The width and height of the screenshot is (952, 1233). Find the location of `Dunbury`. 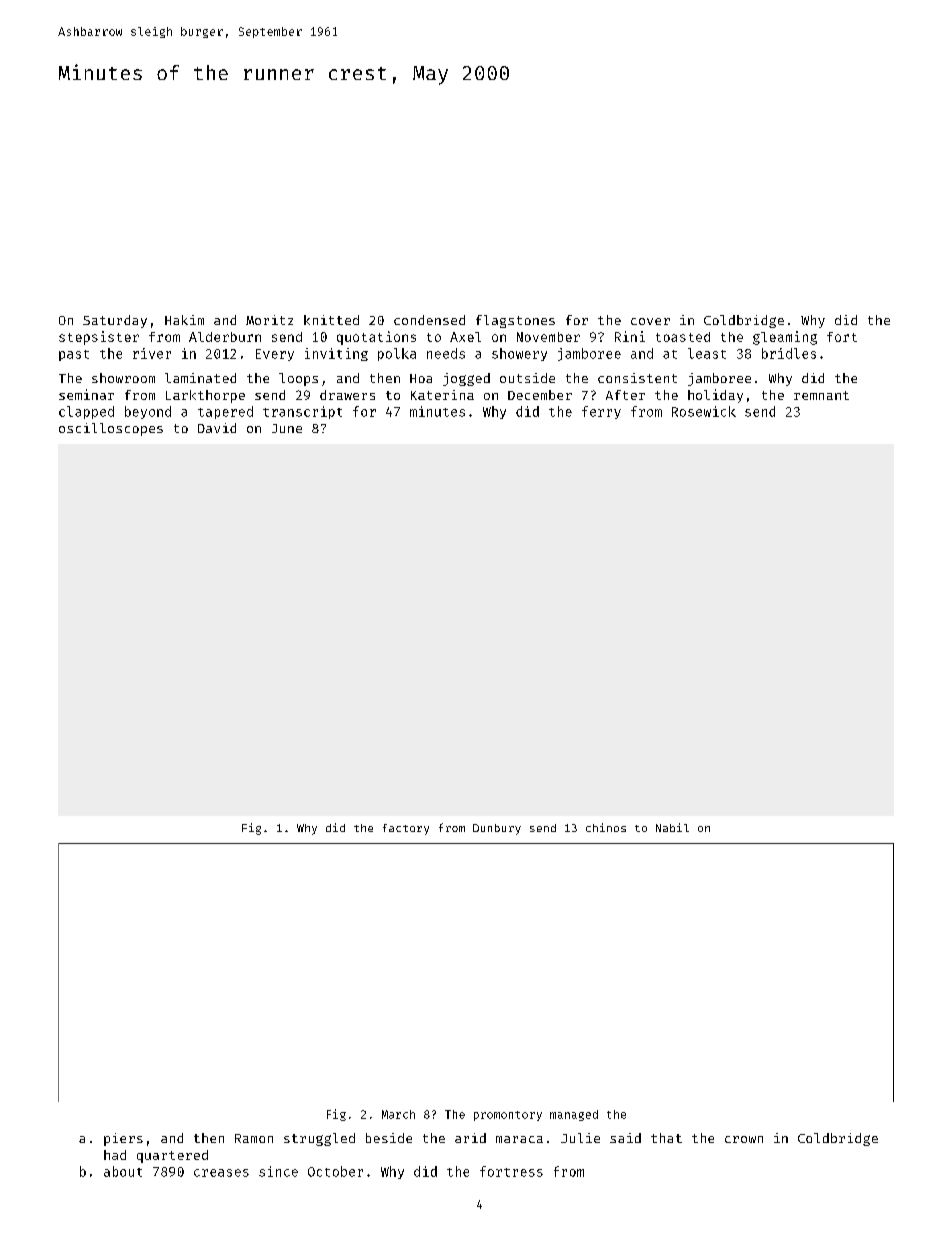

Dunbury is located at coordinates (497, 829).
